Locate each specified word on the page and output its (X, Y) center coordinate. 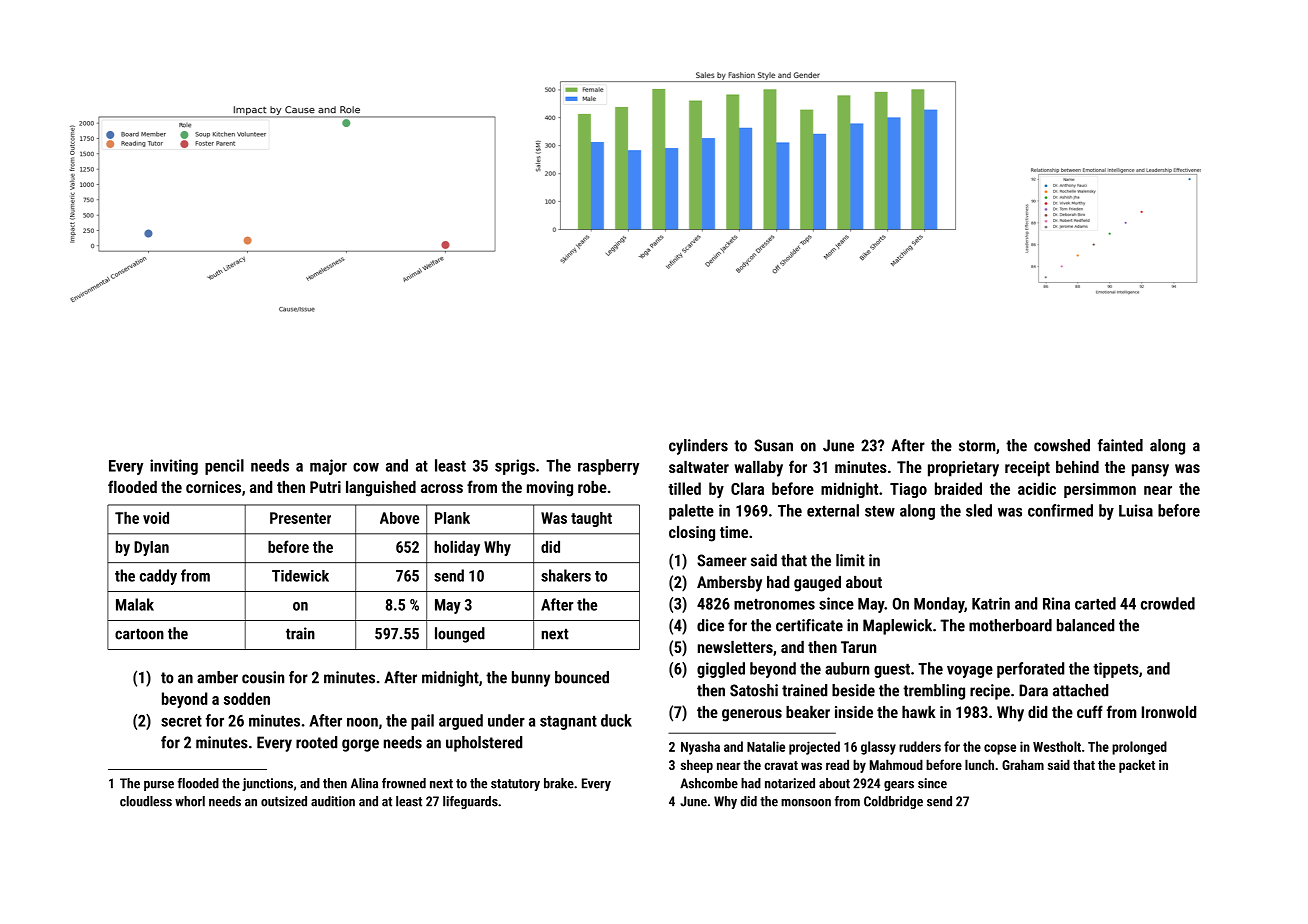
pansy (1150, 470)
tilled (684, 488)
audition (333, 801)
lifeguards (470, 802)
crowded (1168, 603)
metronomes (774, 604)
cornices (213, 487)
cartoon (139, 634)
